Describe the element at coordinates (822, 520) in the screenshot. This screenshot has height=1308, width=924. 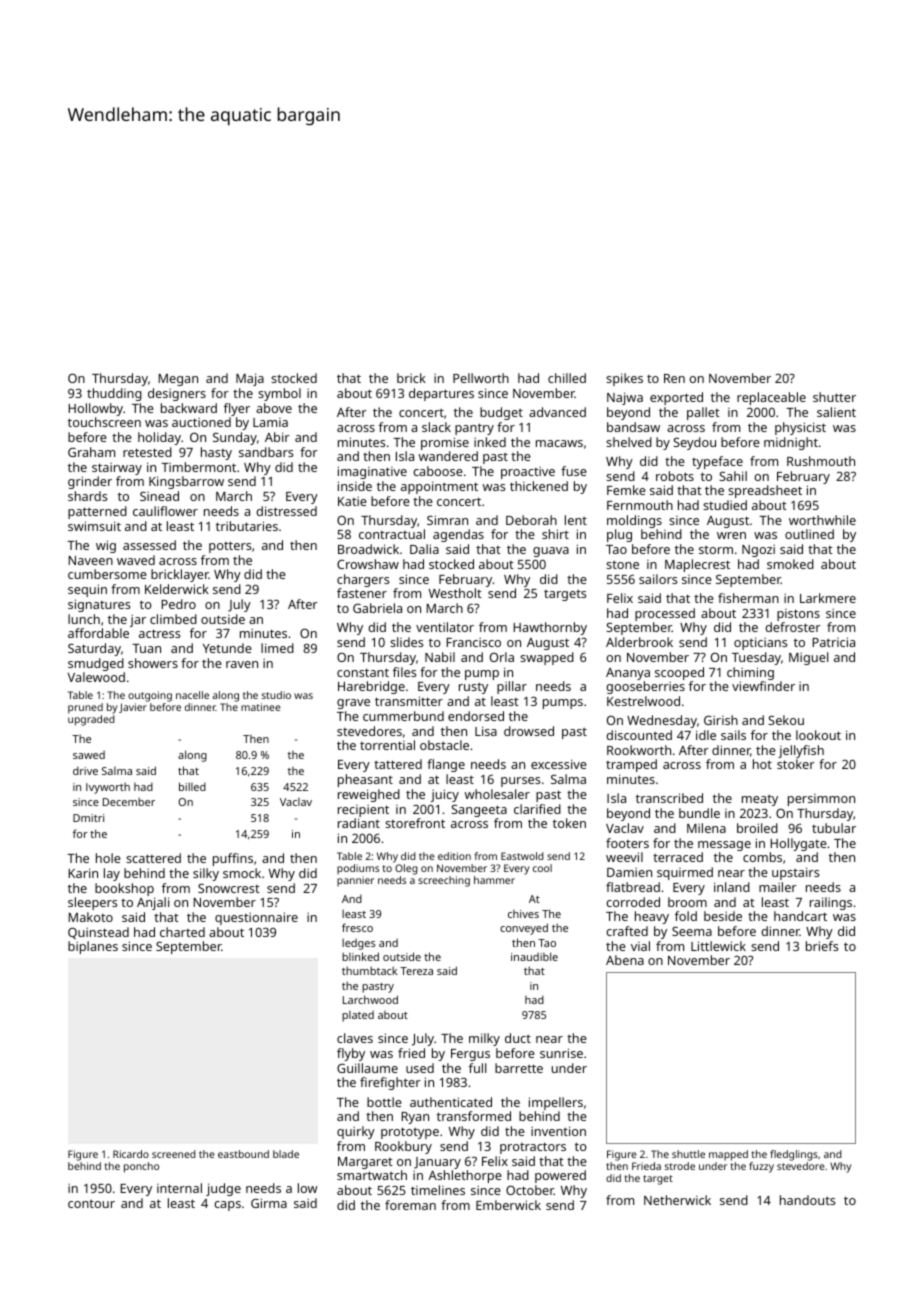
I see `worthwhile` at that location.
